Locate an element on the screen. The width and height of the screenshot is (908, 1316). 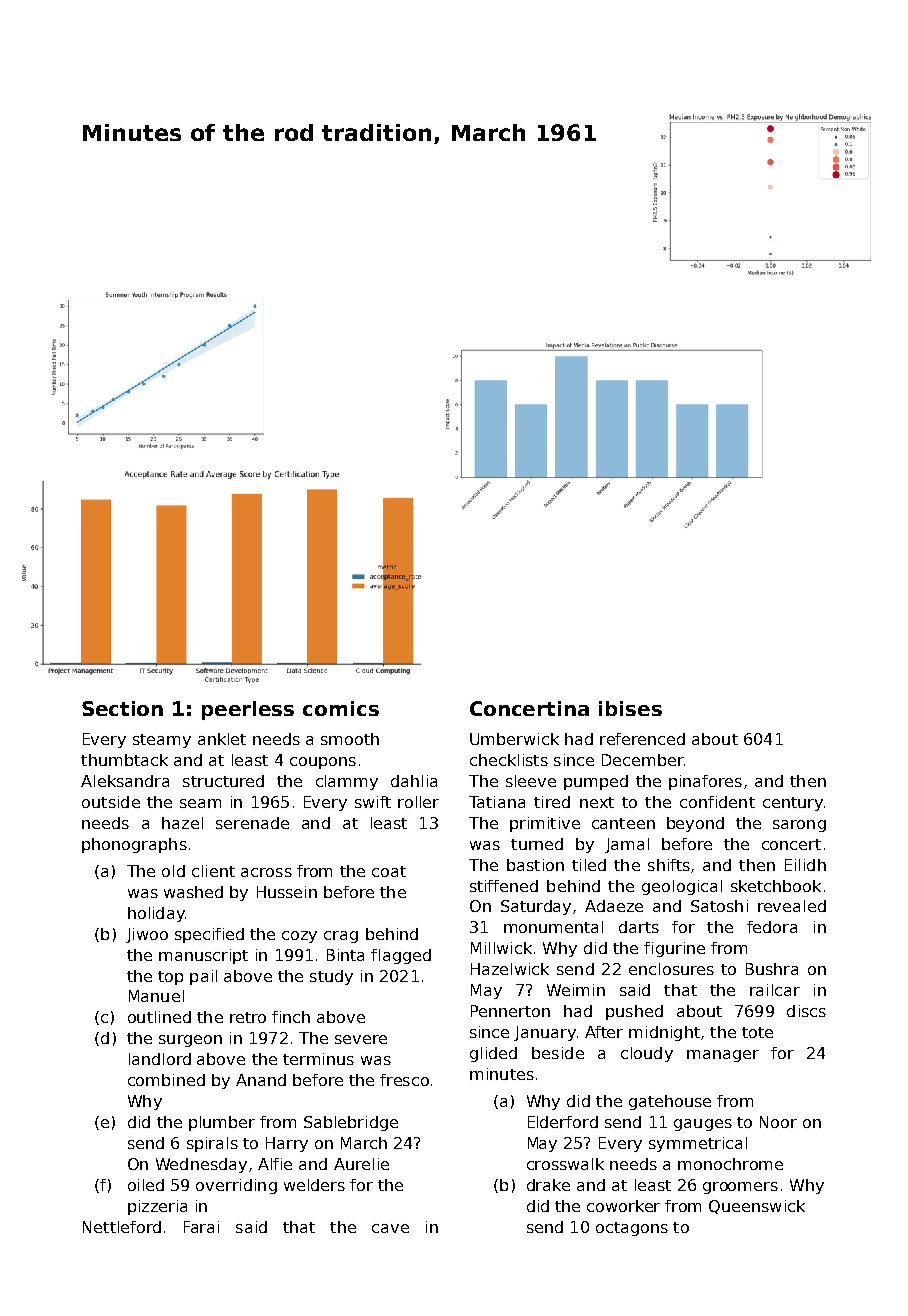
monochrome is located at coordinates (730, 1164).
